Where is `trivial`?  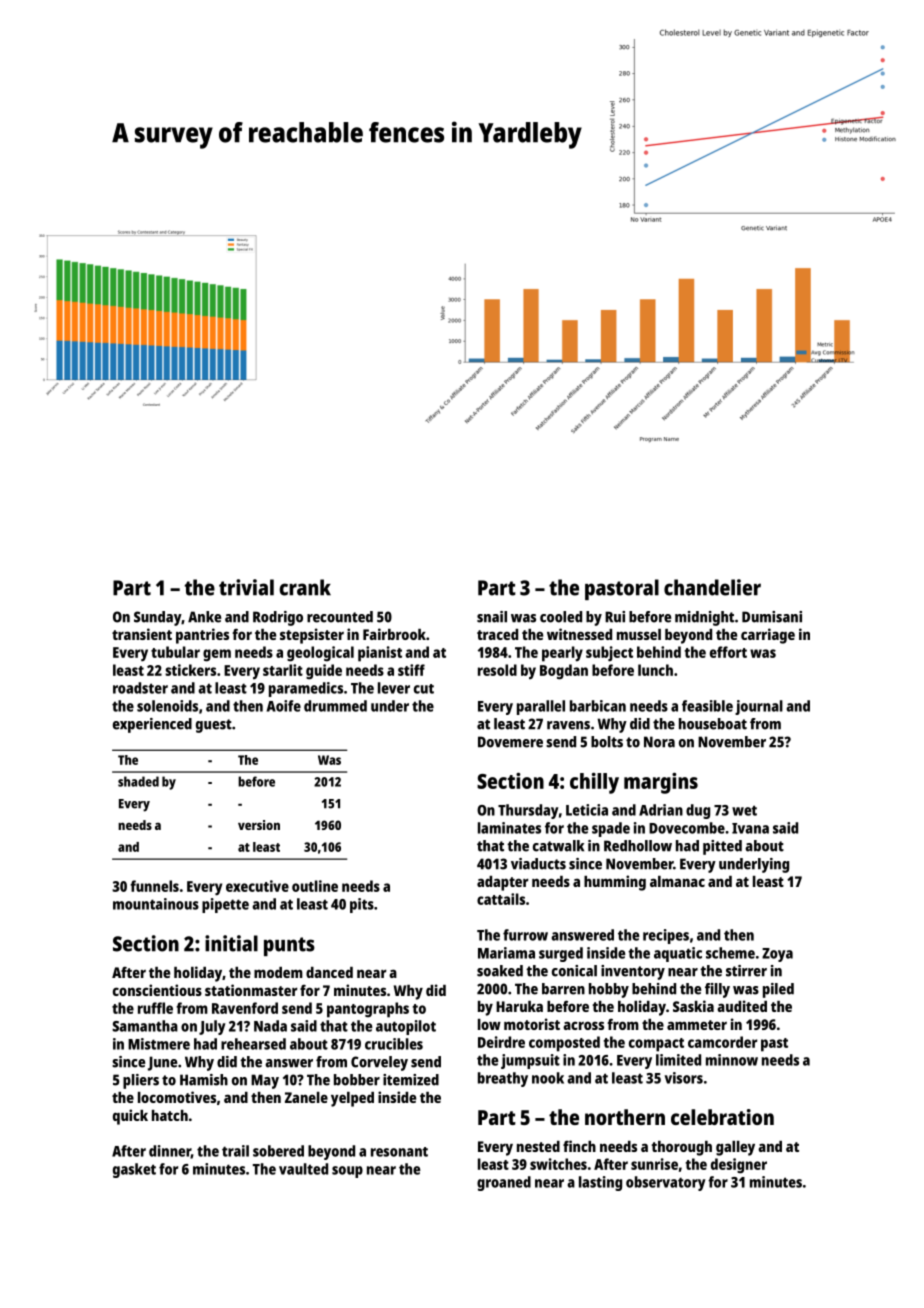 trivial is located at coordinates (246, 587).
